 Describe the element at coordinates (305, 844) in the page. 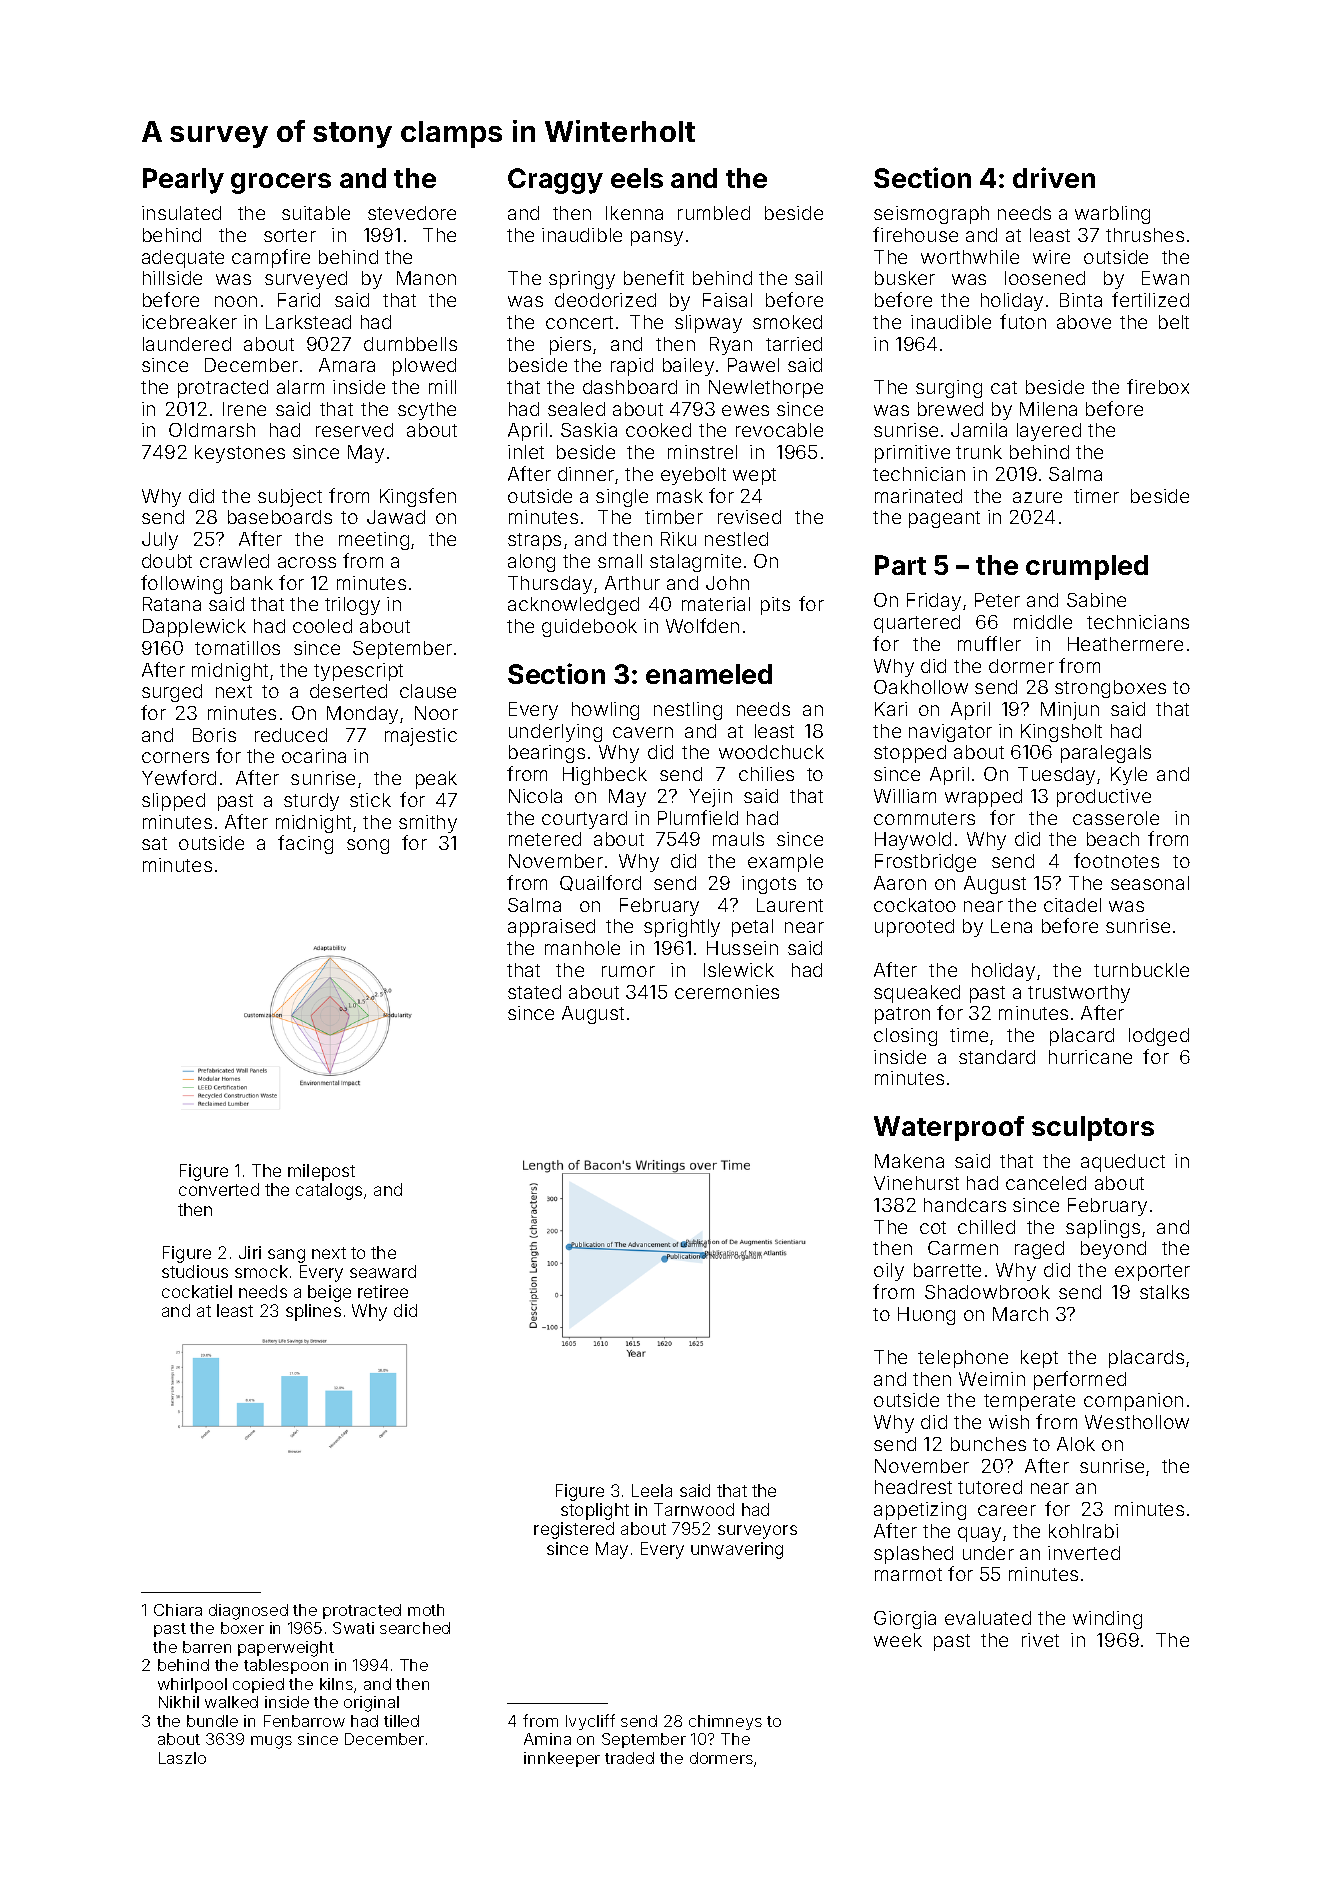

I see `facing` at that location.
